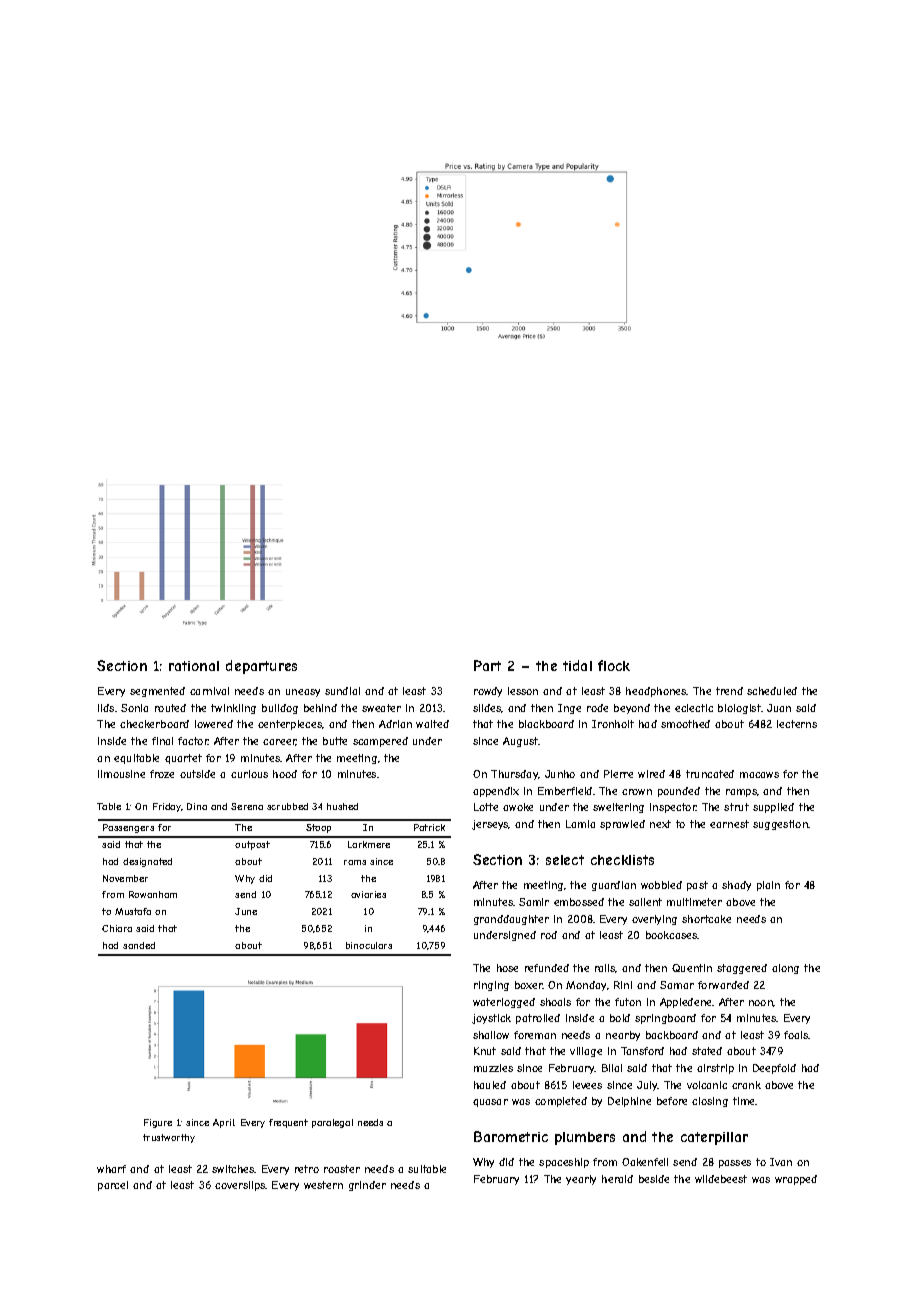  I want to click on plain, so click(768, 886).
